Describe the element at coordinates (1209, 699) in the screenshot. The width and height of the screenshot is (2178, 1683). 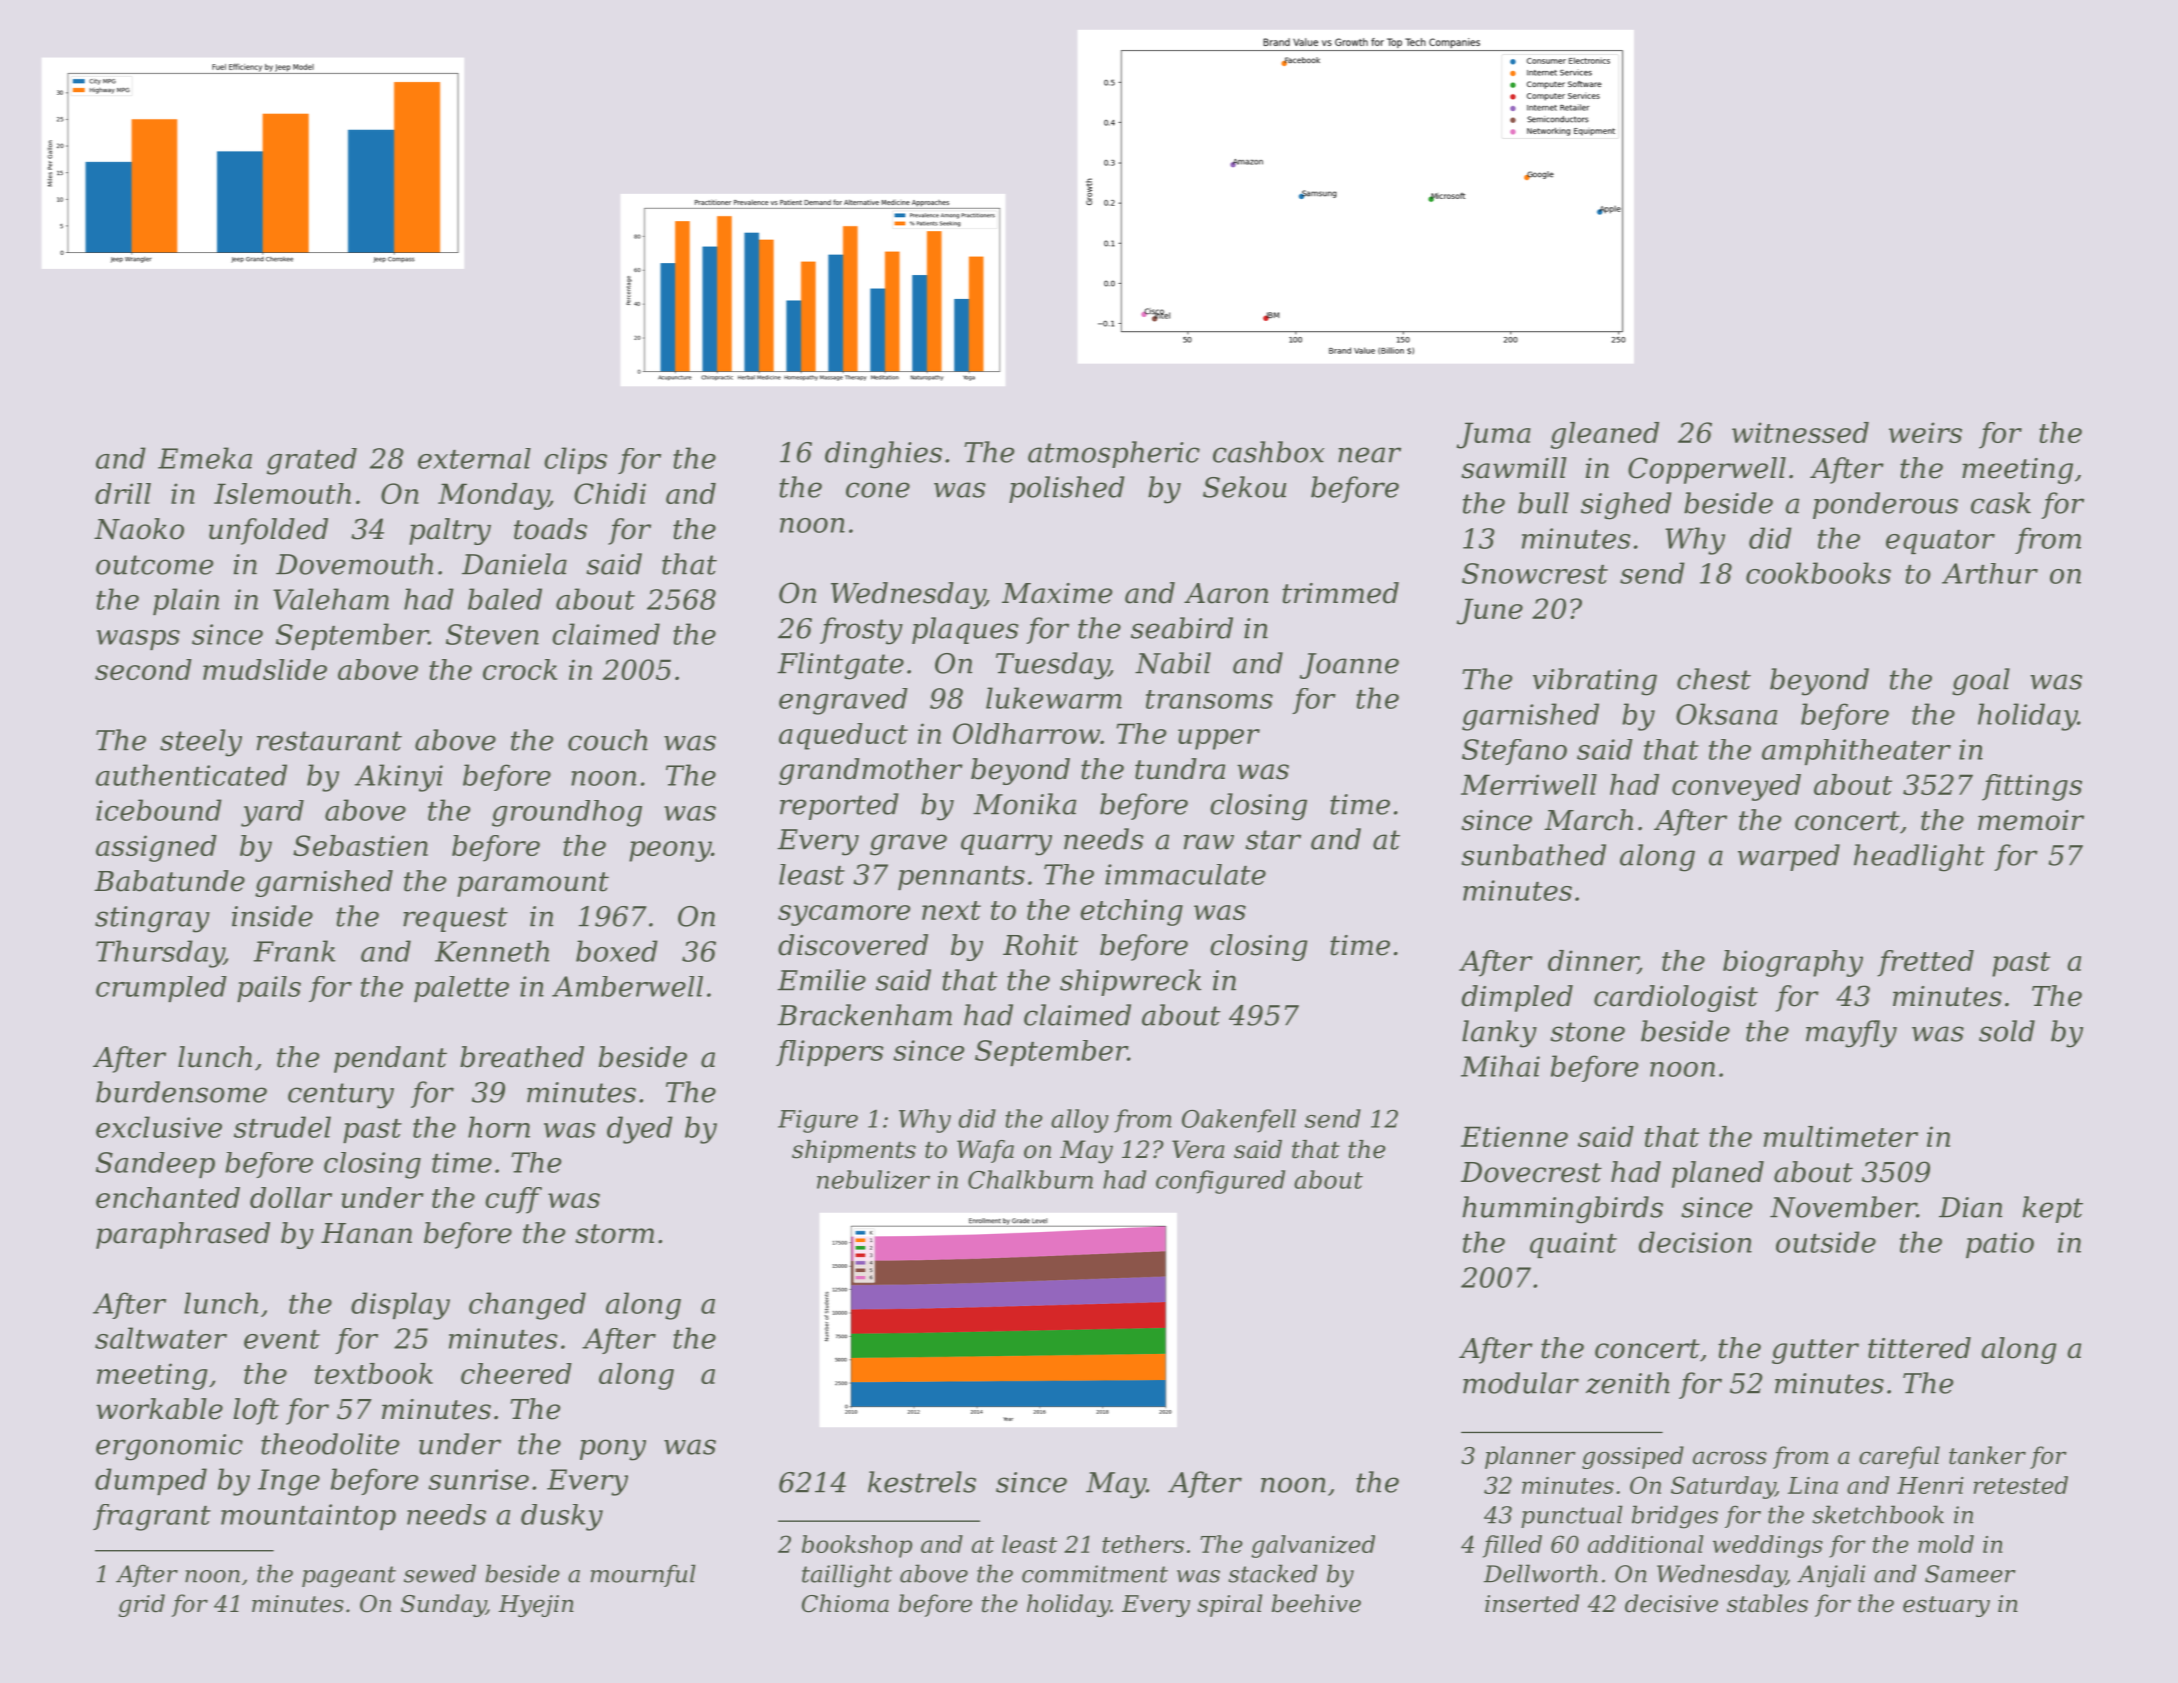
I see `transoms` at that location.
